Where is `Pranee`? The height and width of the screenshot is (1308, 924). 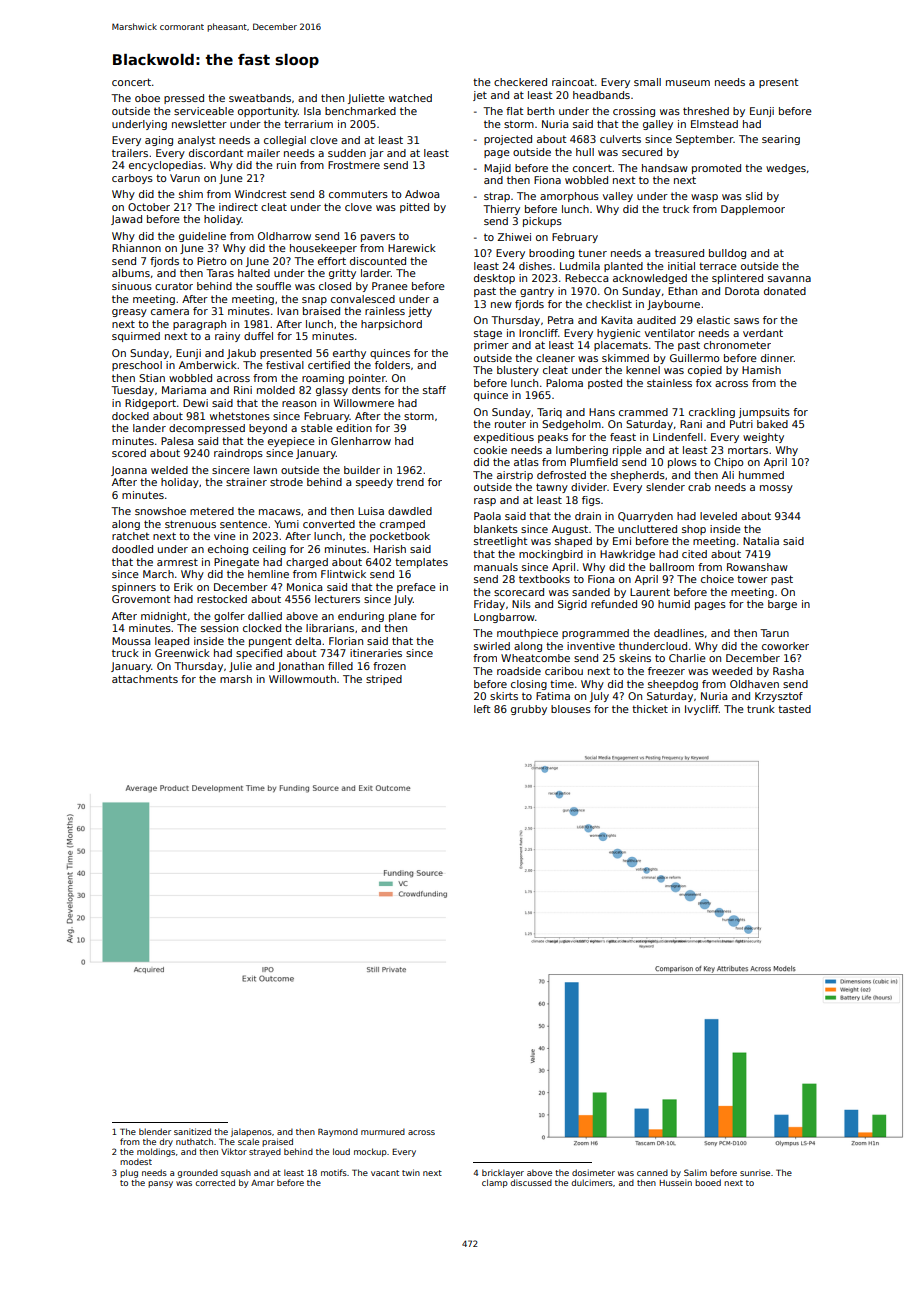
Pranee is located at coordinates (390, 286).
